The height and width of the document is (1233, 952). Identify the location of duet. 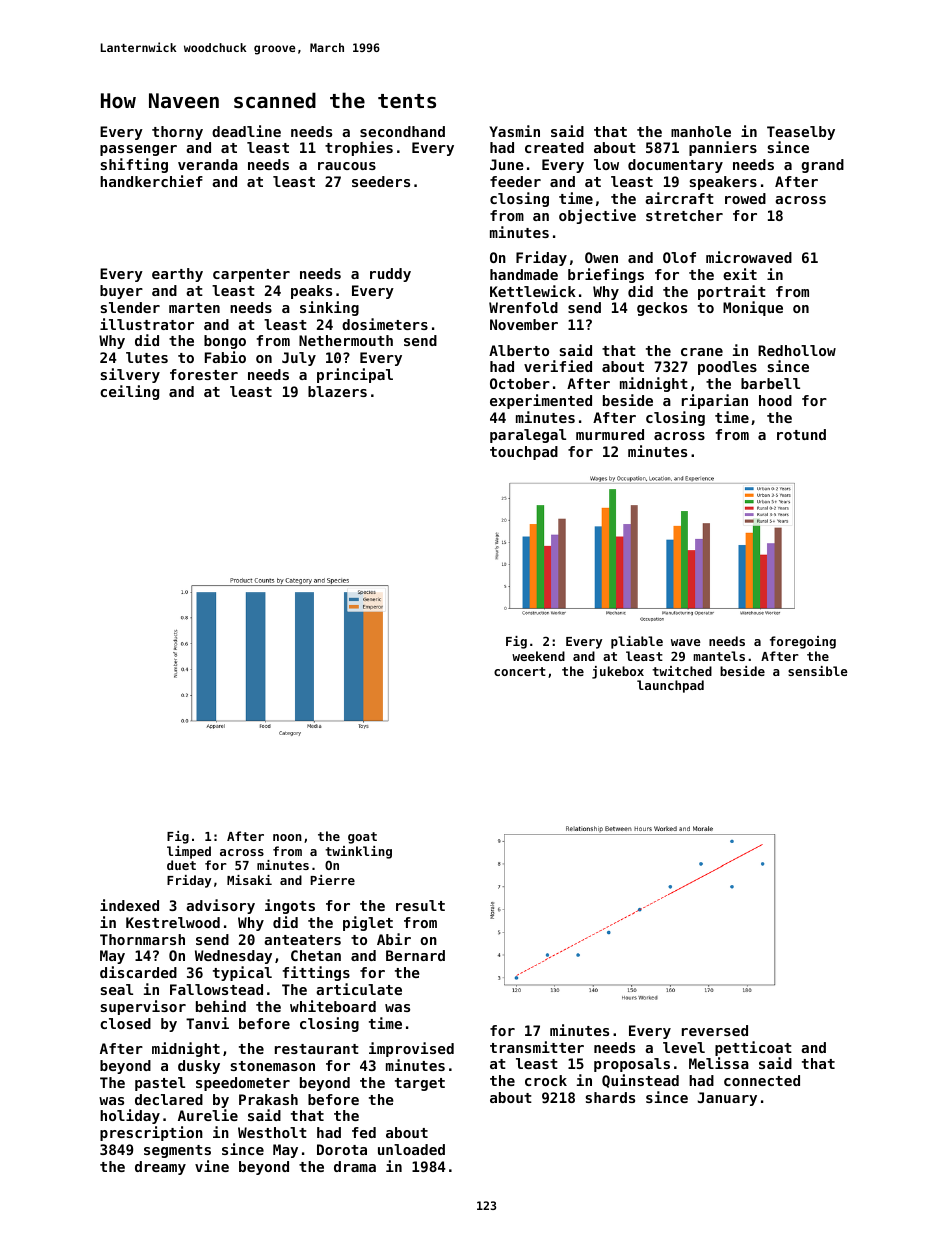
(181, 865).
